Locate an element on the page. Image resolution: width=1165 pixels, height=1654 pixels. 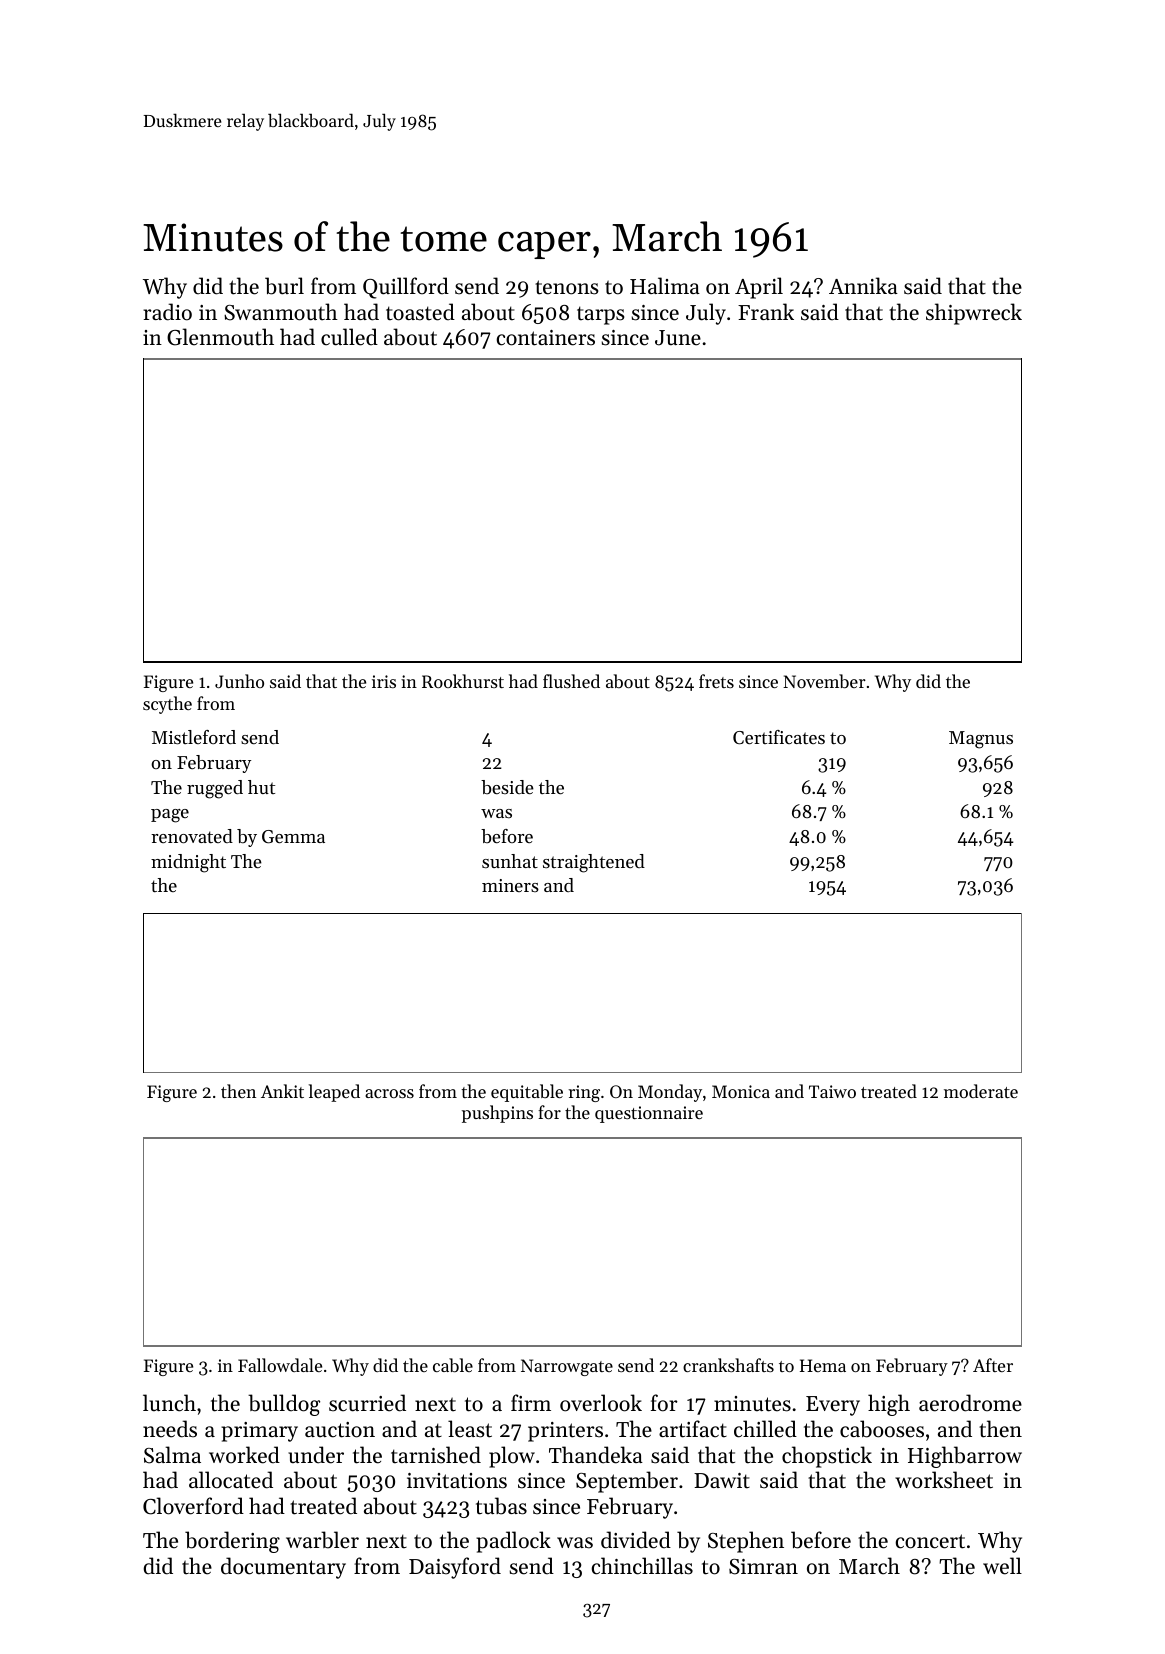
June is located at coordinates (678, 338).
